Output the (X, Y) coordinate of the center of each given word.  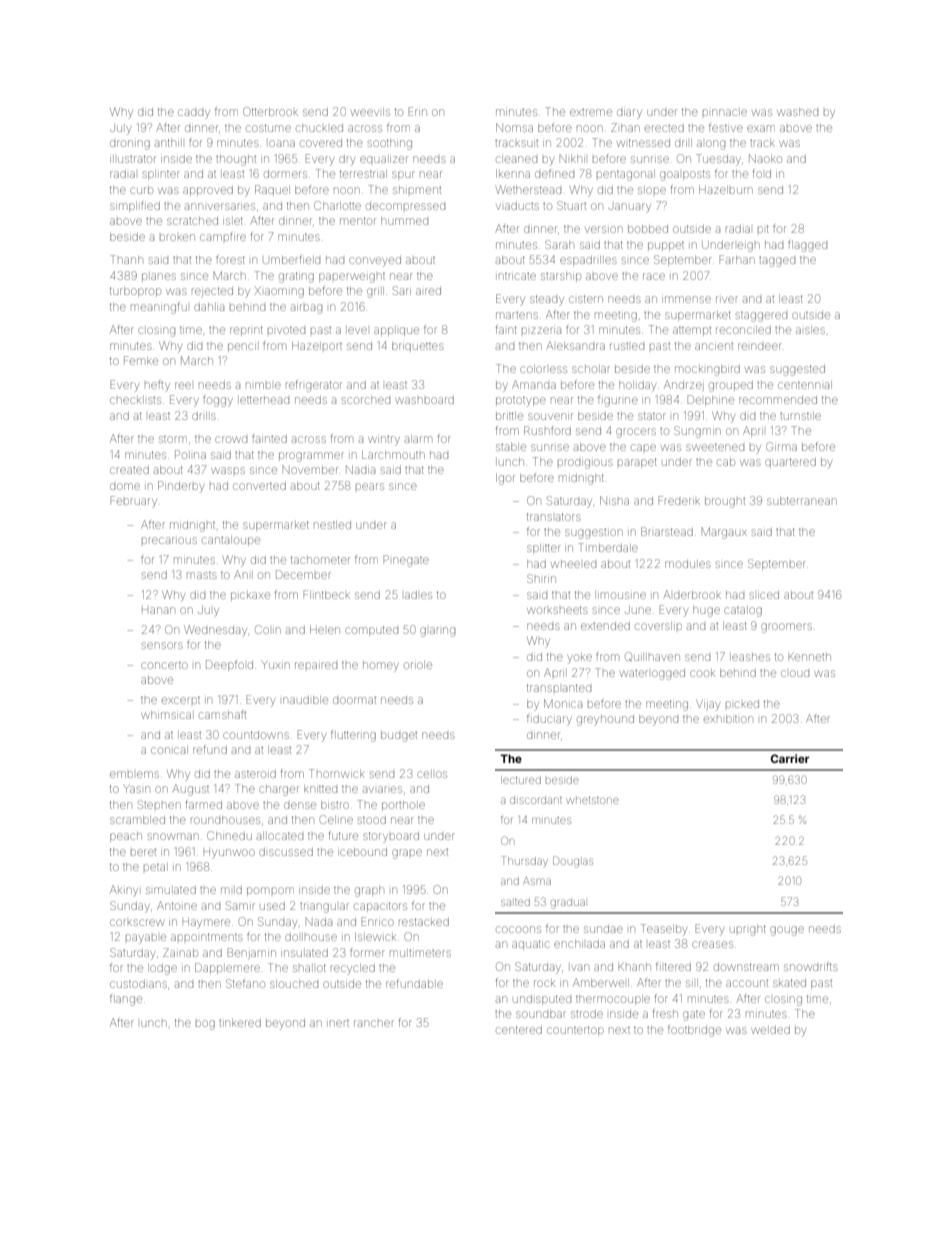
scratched (192, 221)
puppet (666, 245)
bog (205, 1025)
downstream (746, 967)
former (367, 952)
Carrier (790, 758)
